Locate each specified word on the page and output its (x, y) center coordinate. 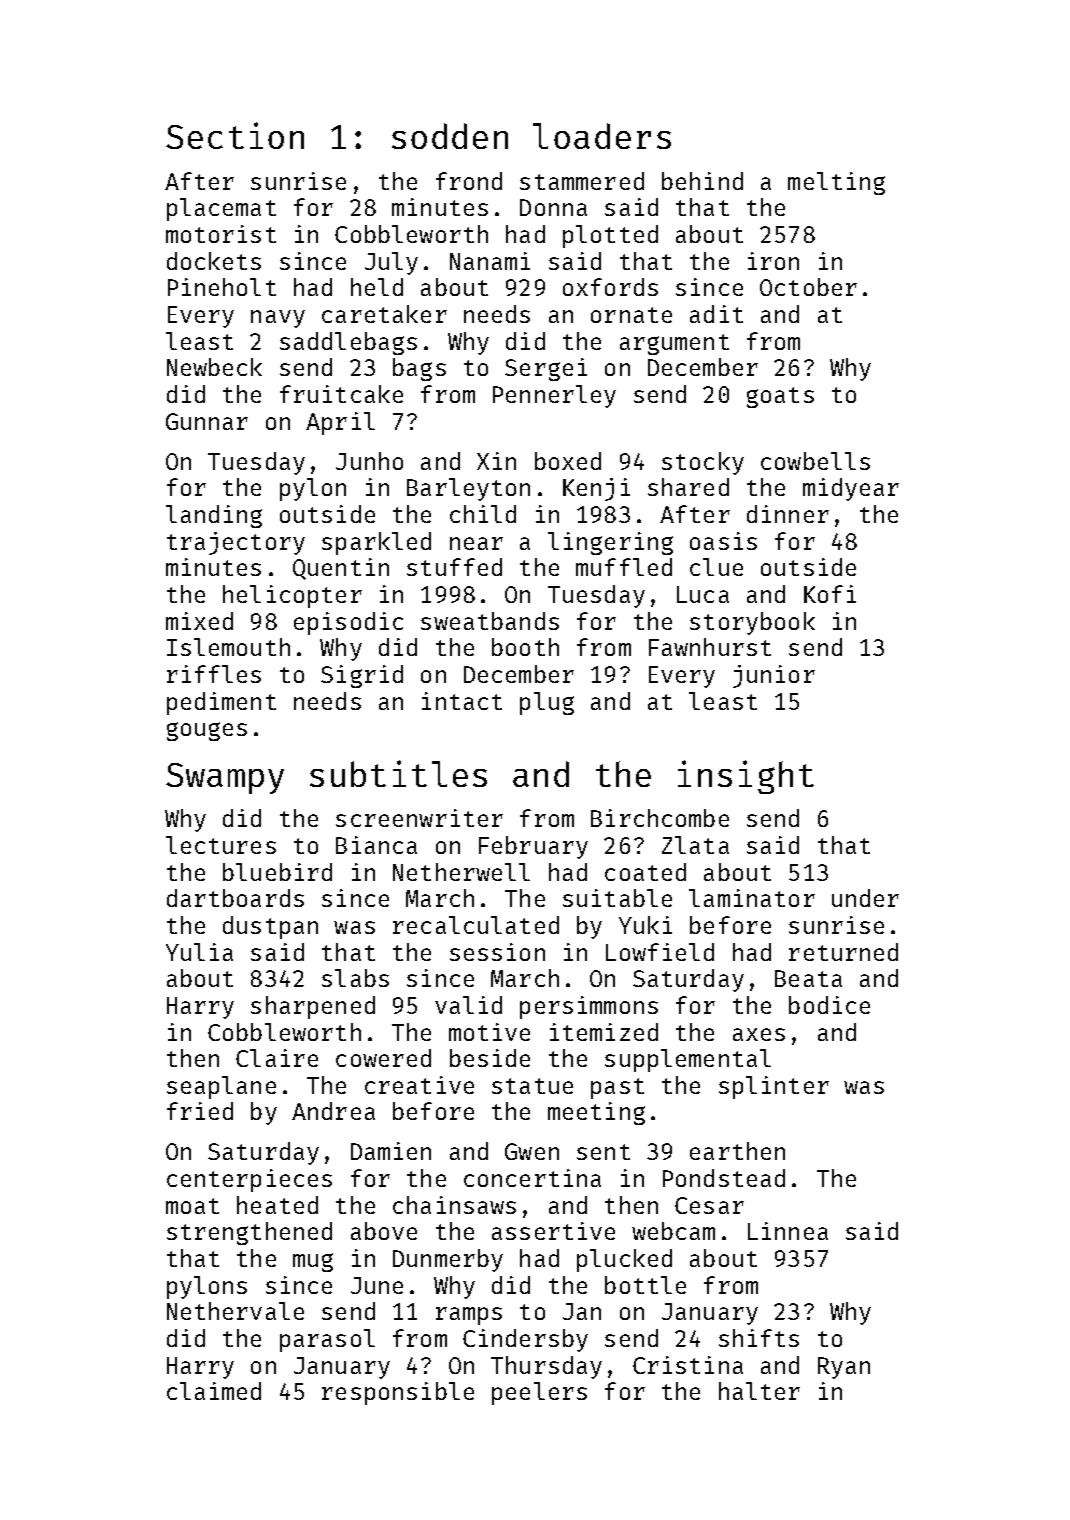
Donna (553, 207)
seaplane (221, 1087)
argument (674, 344)
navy (278, 319)
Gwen (532, 1151)
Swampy (225, 778)
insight (746, 777)
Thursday (546, 1367)
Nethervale (235, 1311)
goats (780, 397)
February (533, 847)
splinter (774, 1087)
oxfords (610, 287)
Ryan (844, 1368)
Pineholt (222, 287)
